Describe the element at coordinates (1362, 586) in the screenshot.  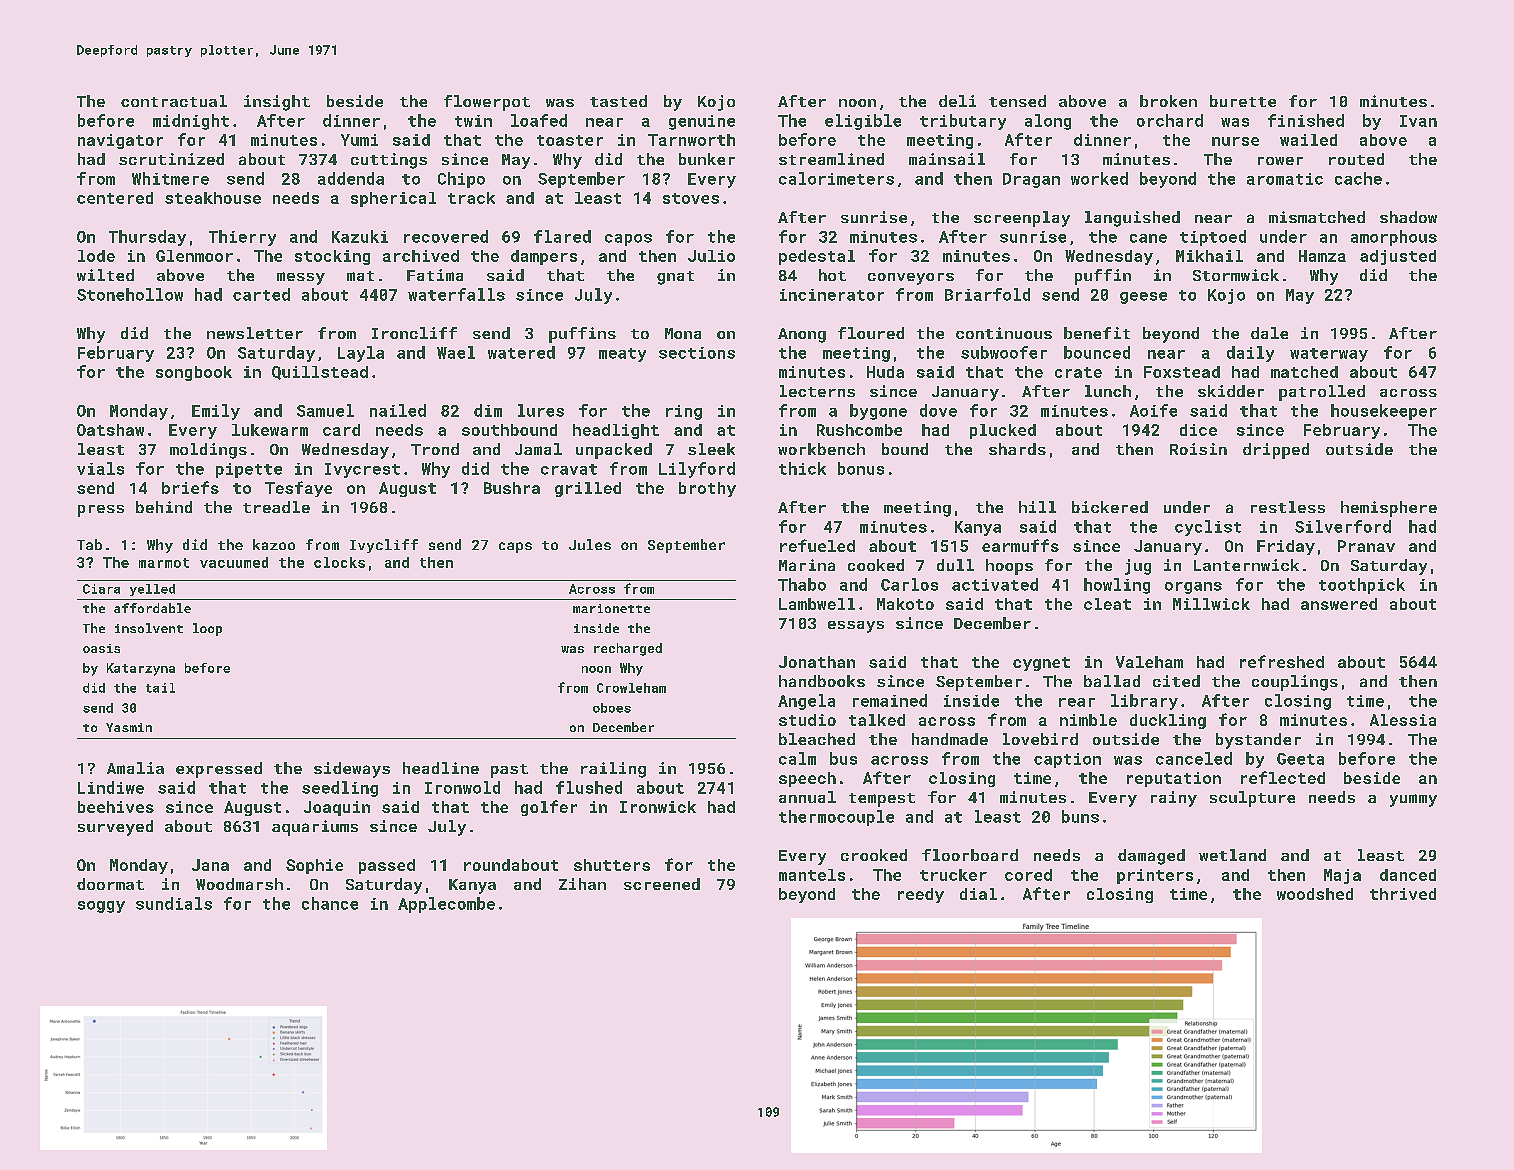
I see `toothpick` at that location.
